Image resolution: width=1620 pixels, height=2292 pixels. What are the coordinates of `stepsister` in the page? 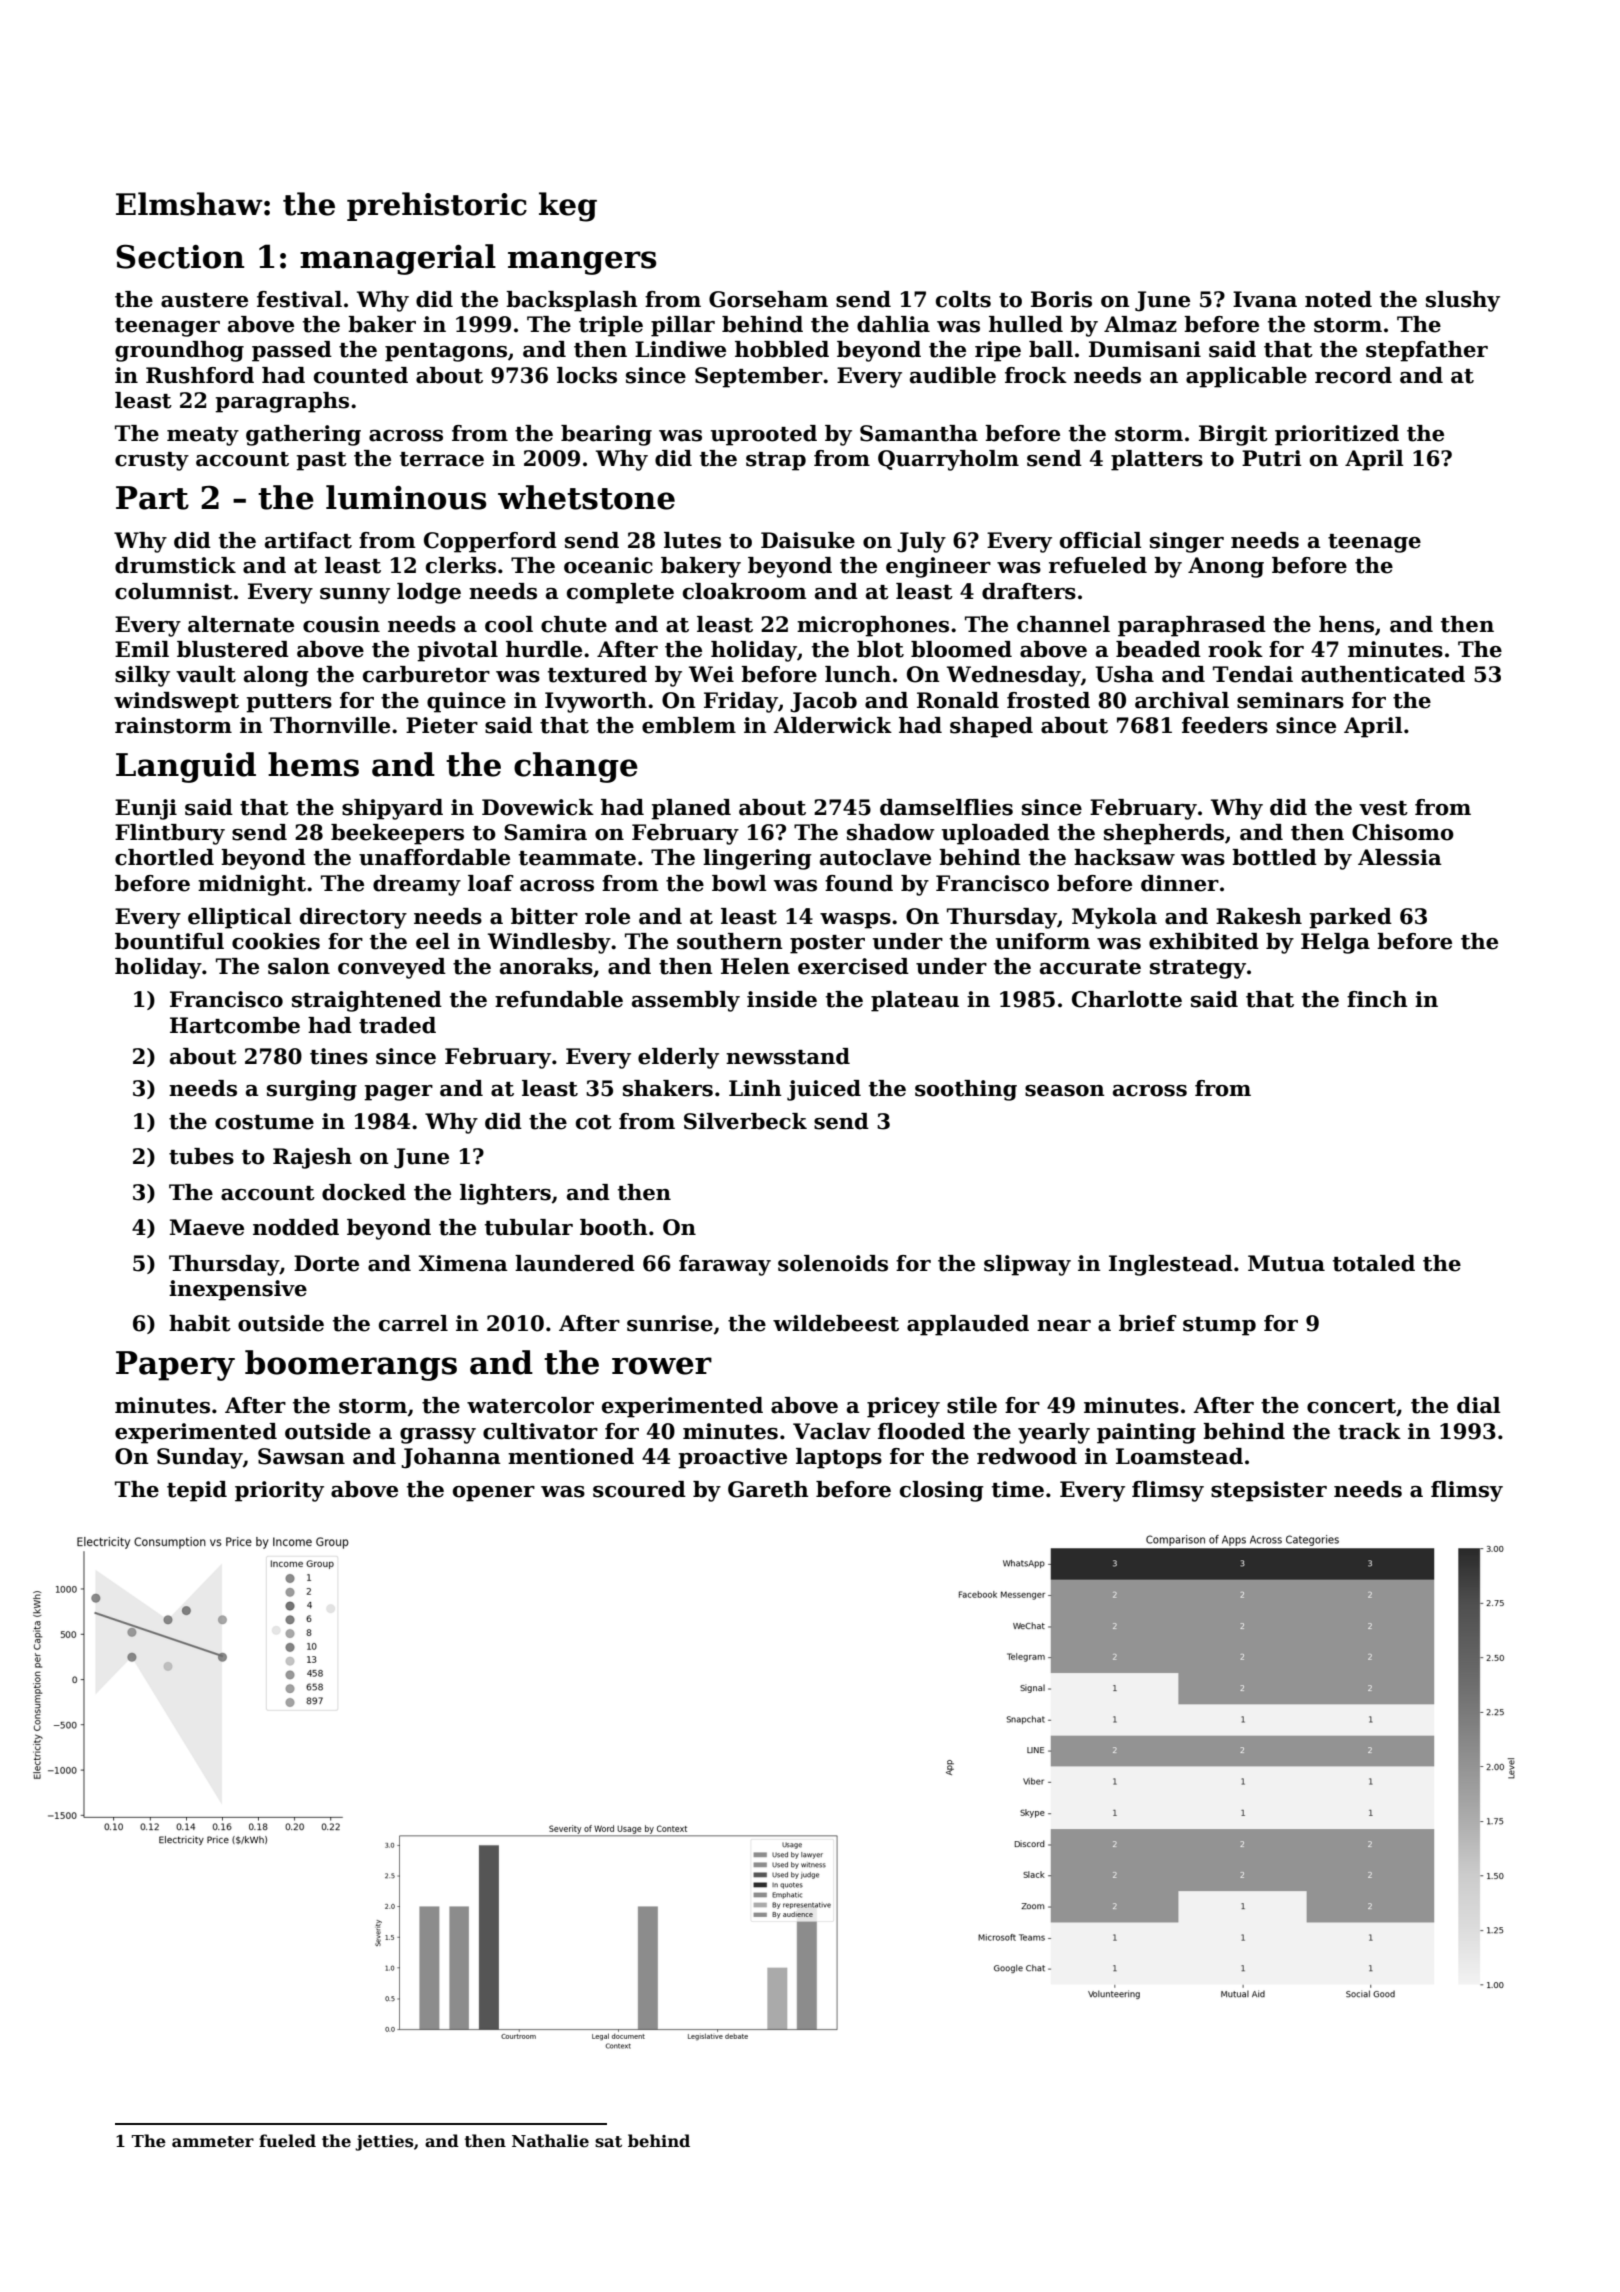 It's located at (1269, 1491).
